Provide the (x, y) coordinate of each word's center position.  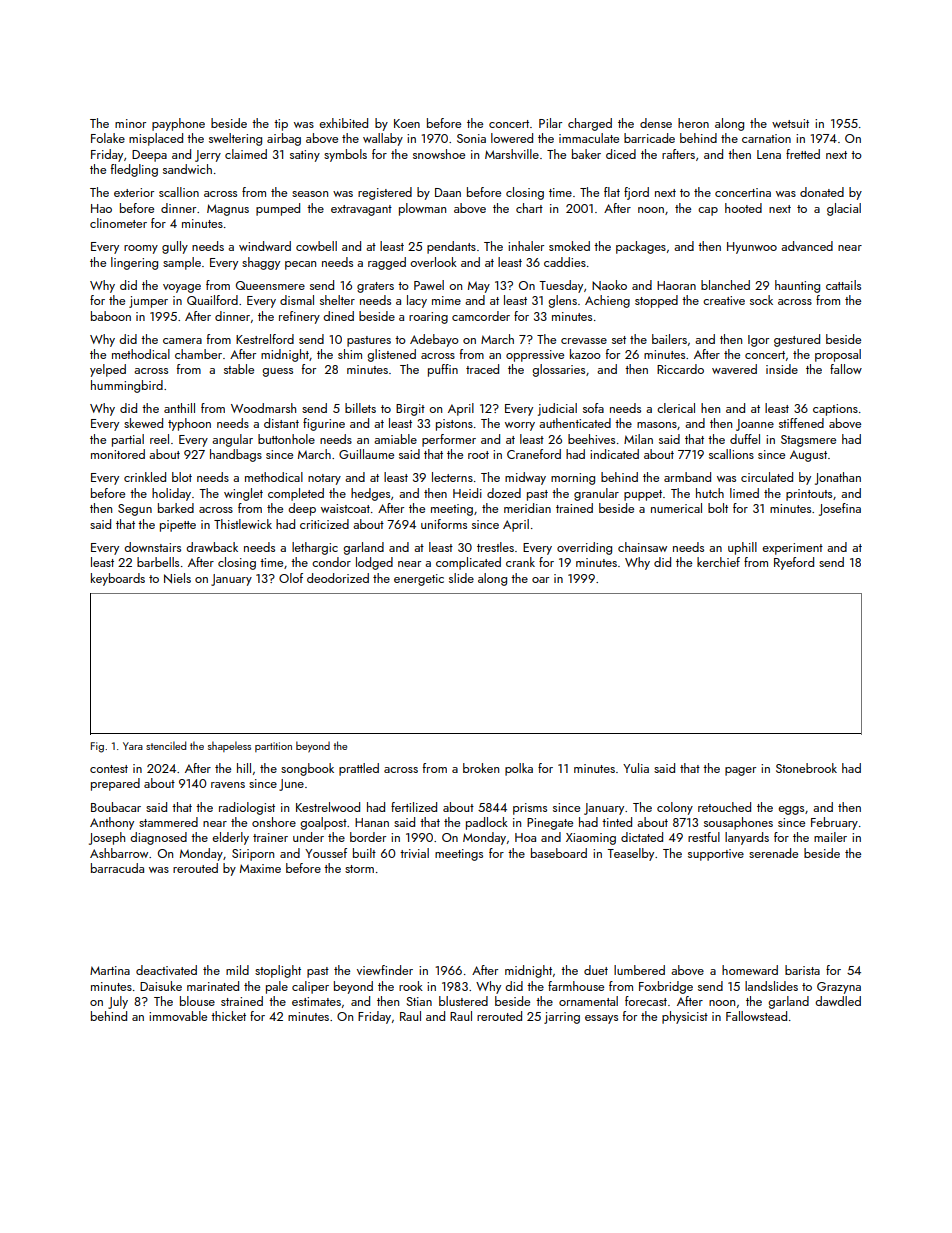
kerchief (718, 562)
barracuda (117, 868)
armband (687, 477)
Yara (133, 746)
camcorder (481, 316)
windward (265, 246)
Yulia (636, 768)
